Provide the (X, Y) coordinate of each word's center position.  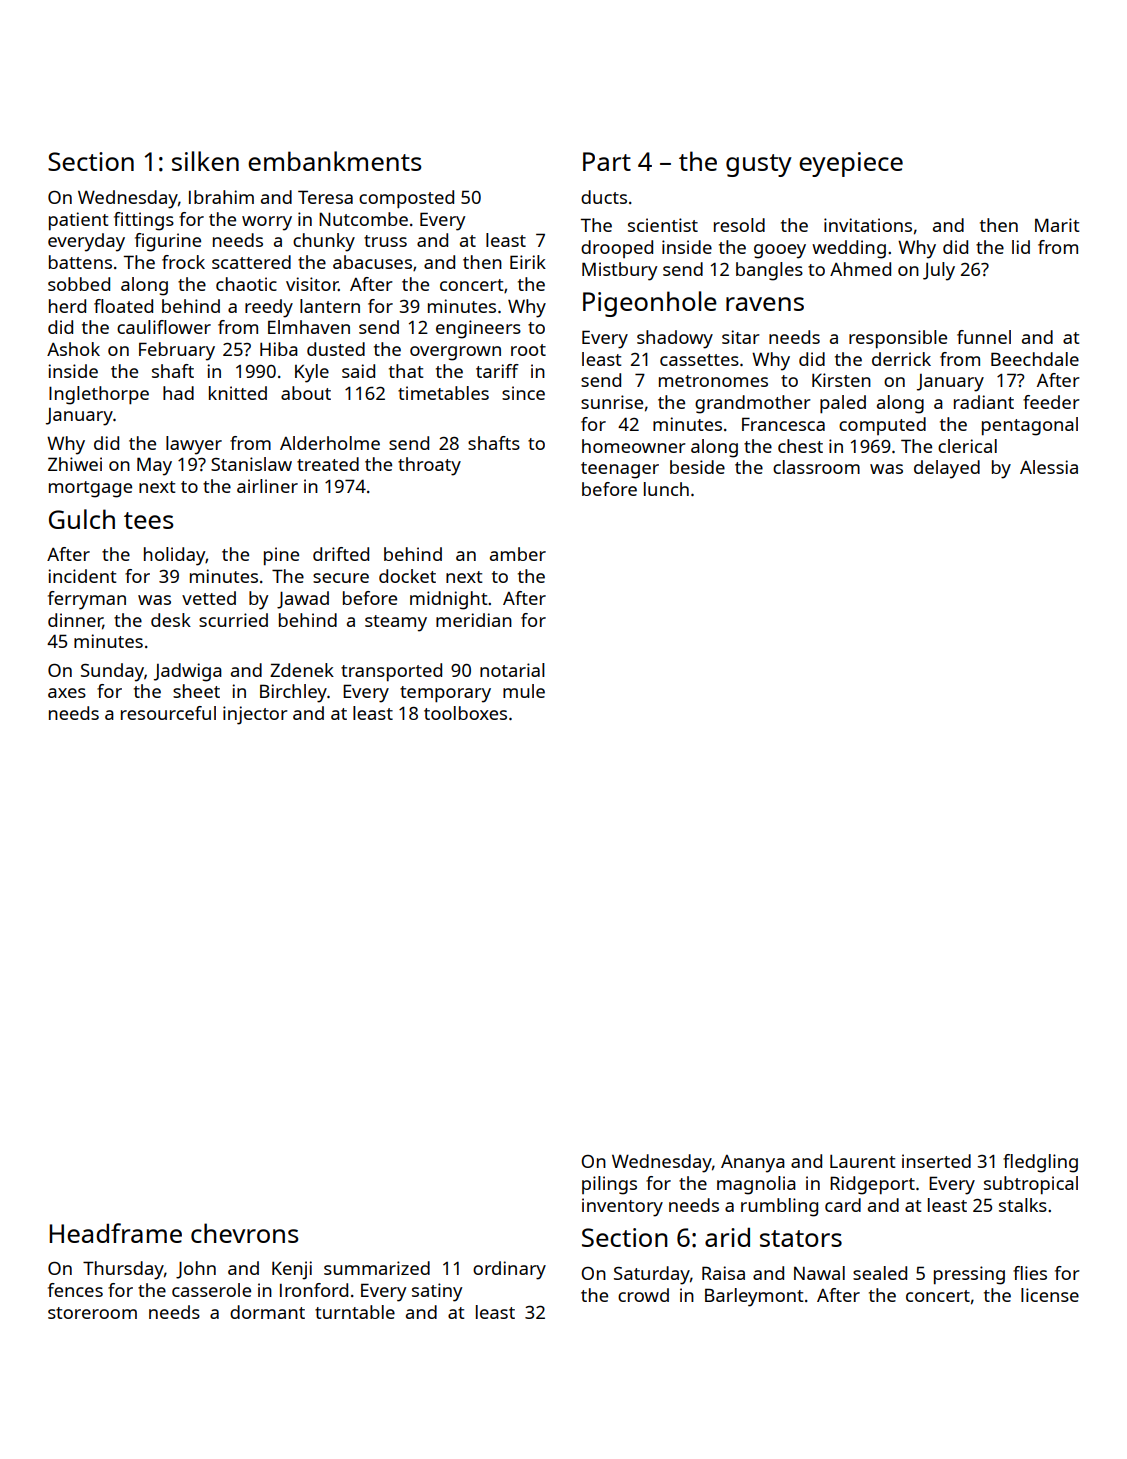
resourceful (168, 713)
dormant (267, 1312)
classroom (816, 467)
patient (79, 221)
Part (607, 161)
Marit (1057, 225)
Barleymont (754, 1297)
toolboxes (465, 713)
